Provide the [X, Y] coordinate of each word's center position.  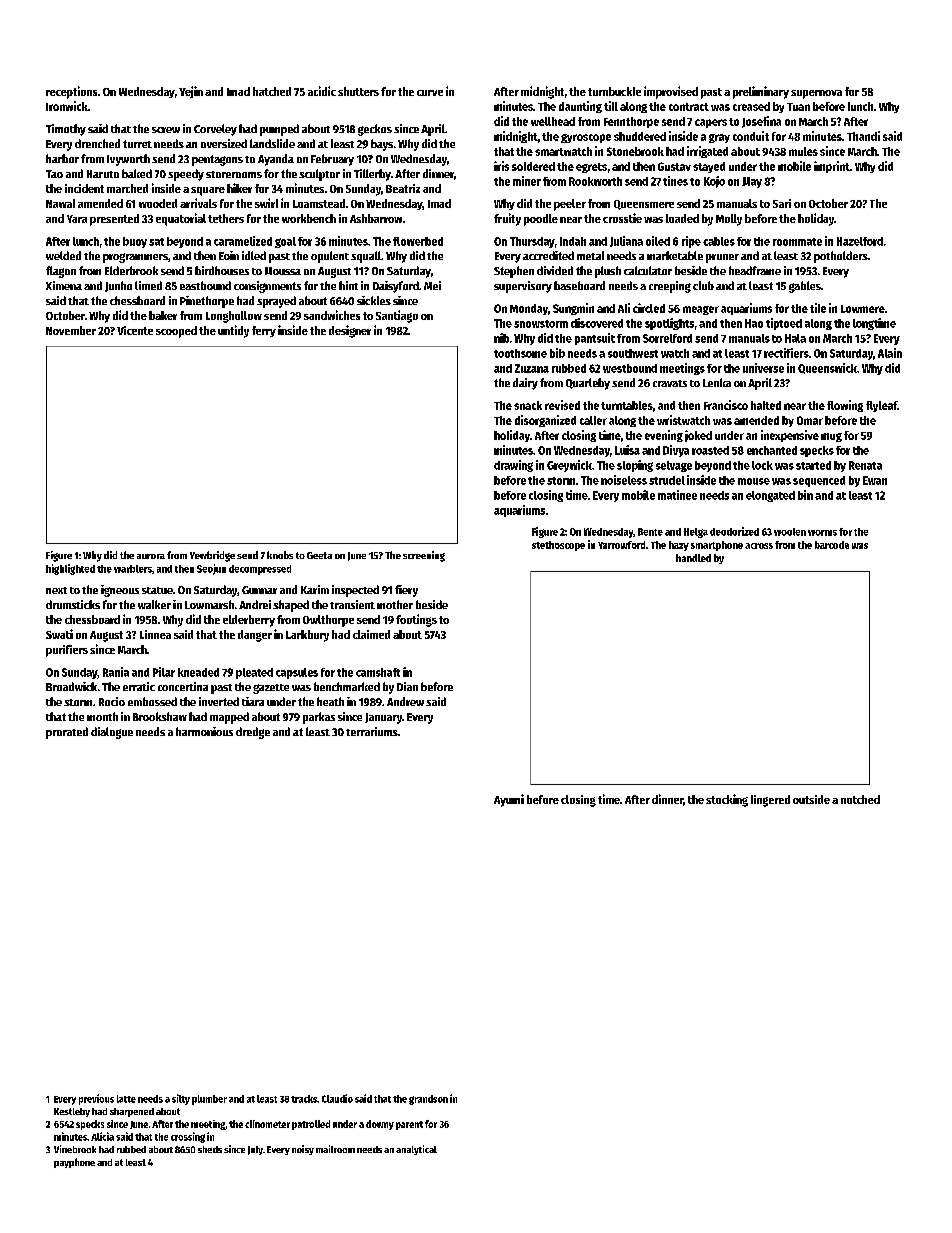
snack [528, 405]
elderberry [249, 621]
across [759, 546]
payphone [74, 1163]
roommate [797, 242]
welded [63, 255]
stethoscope [558, 546]
